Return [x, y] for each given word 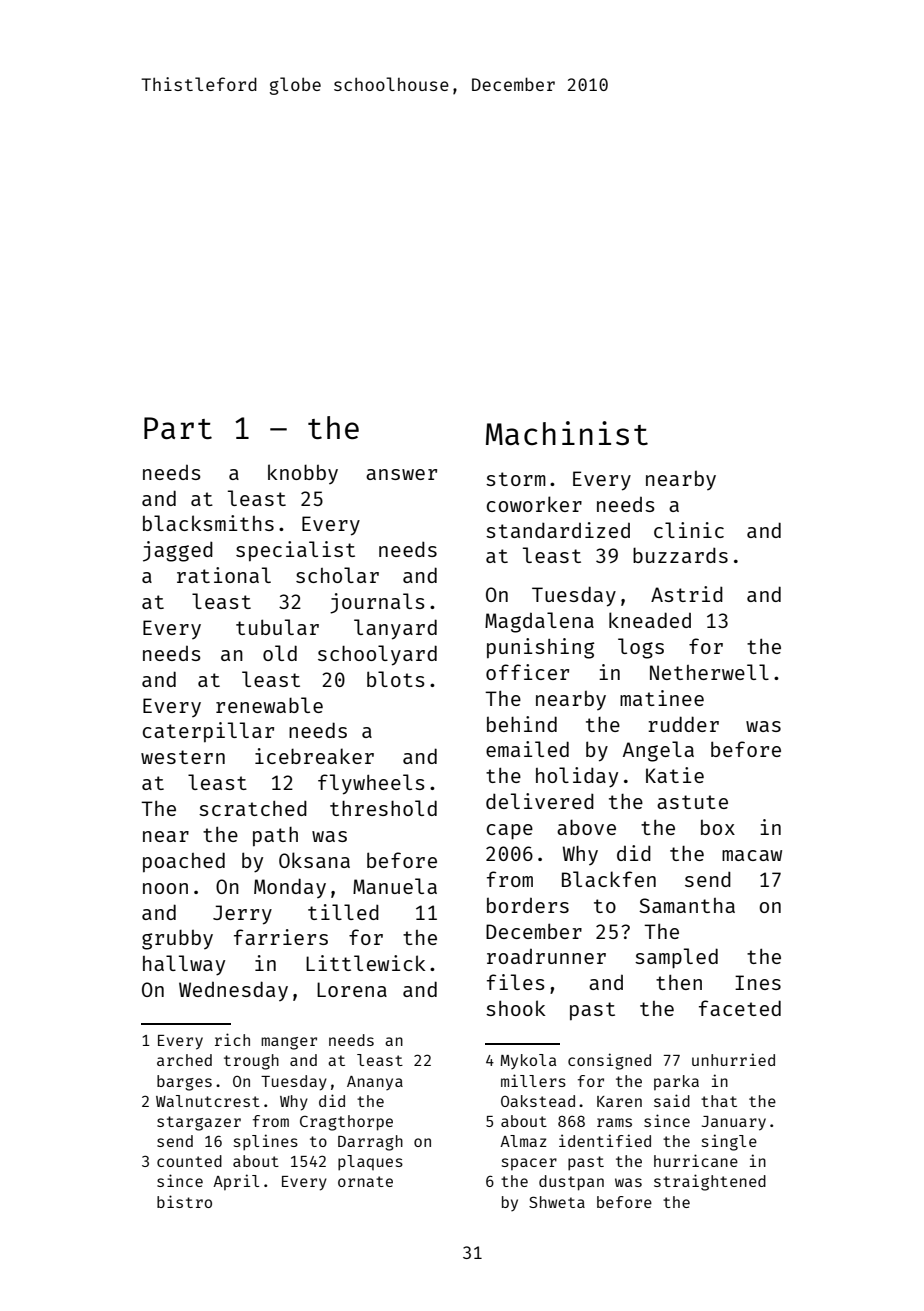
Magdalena [539, 622]
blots [396, 679]
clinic [689, 530]
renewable [269, 705]
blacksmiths [208, 523]
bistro [184, 1201]
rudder [683, 724]
